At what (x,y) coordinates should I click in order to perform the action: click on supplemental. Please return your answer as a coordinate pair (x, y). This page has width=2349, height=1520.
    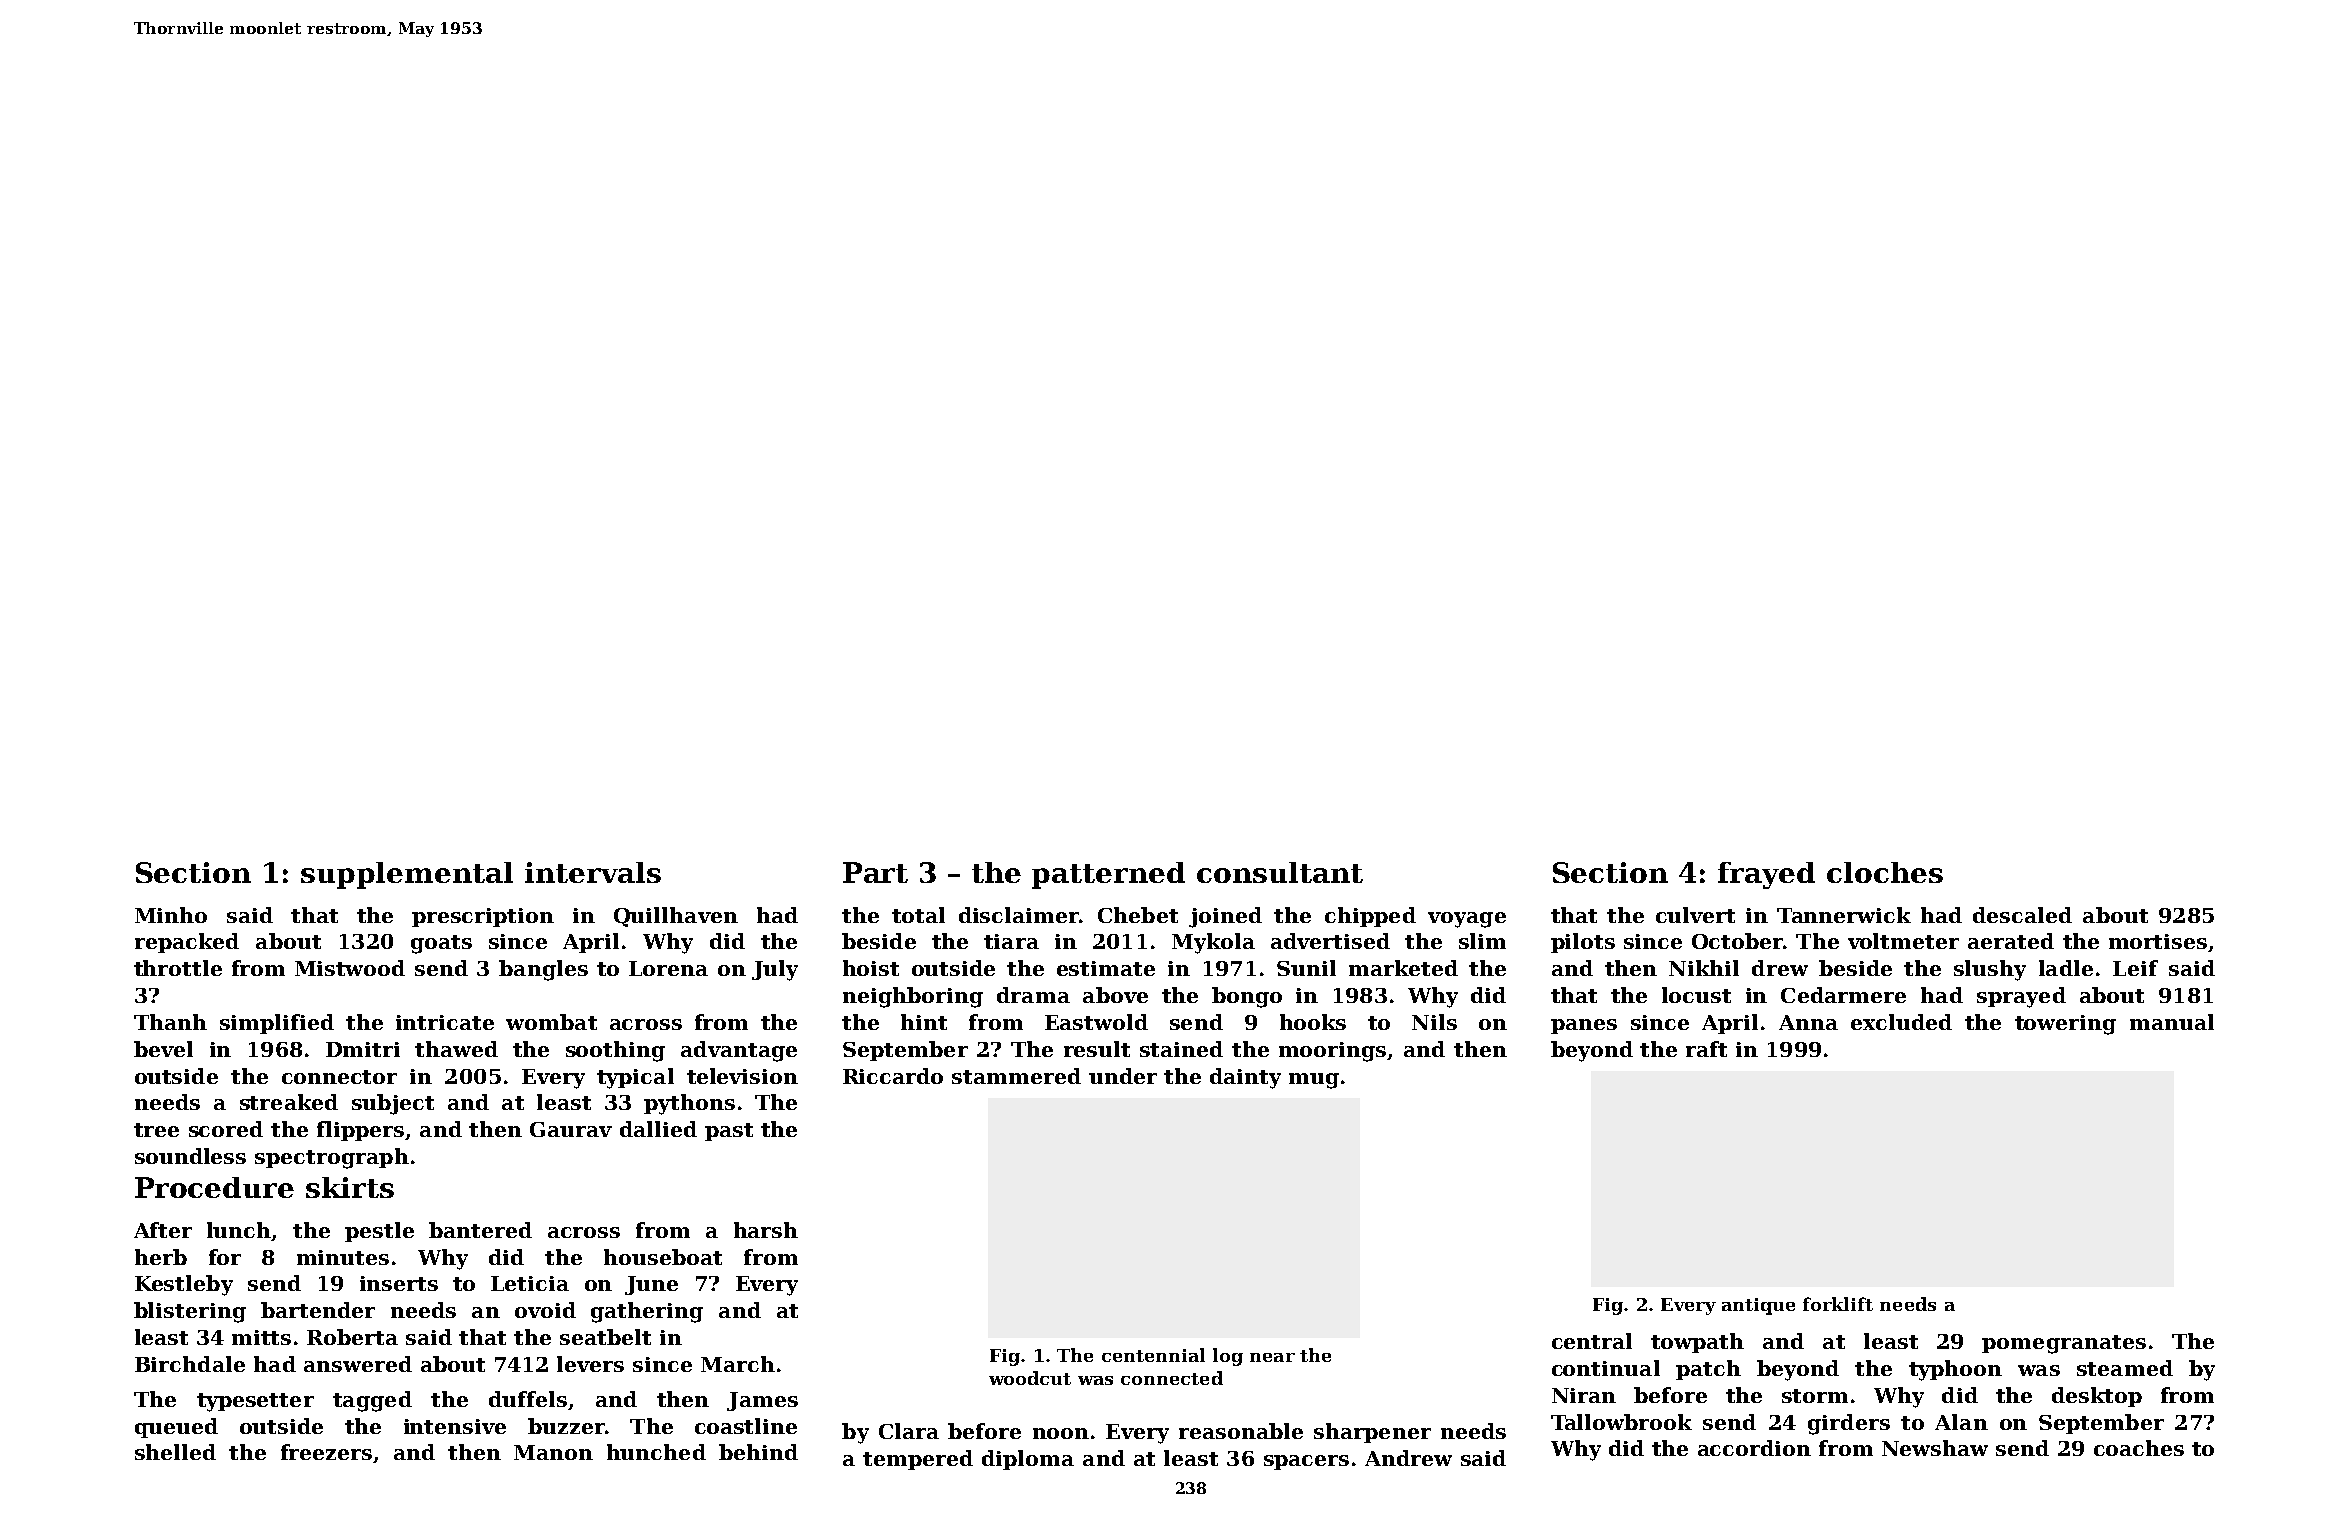
    Looking at the image, I should click on (407, 875).
